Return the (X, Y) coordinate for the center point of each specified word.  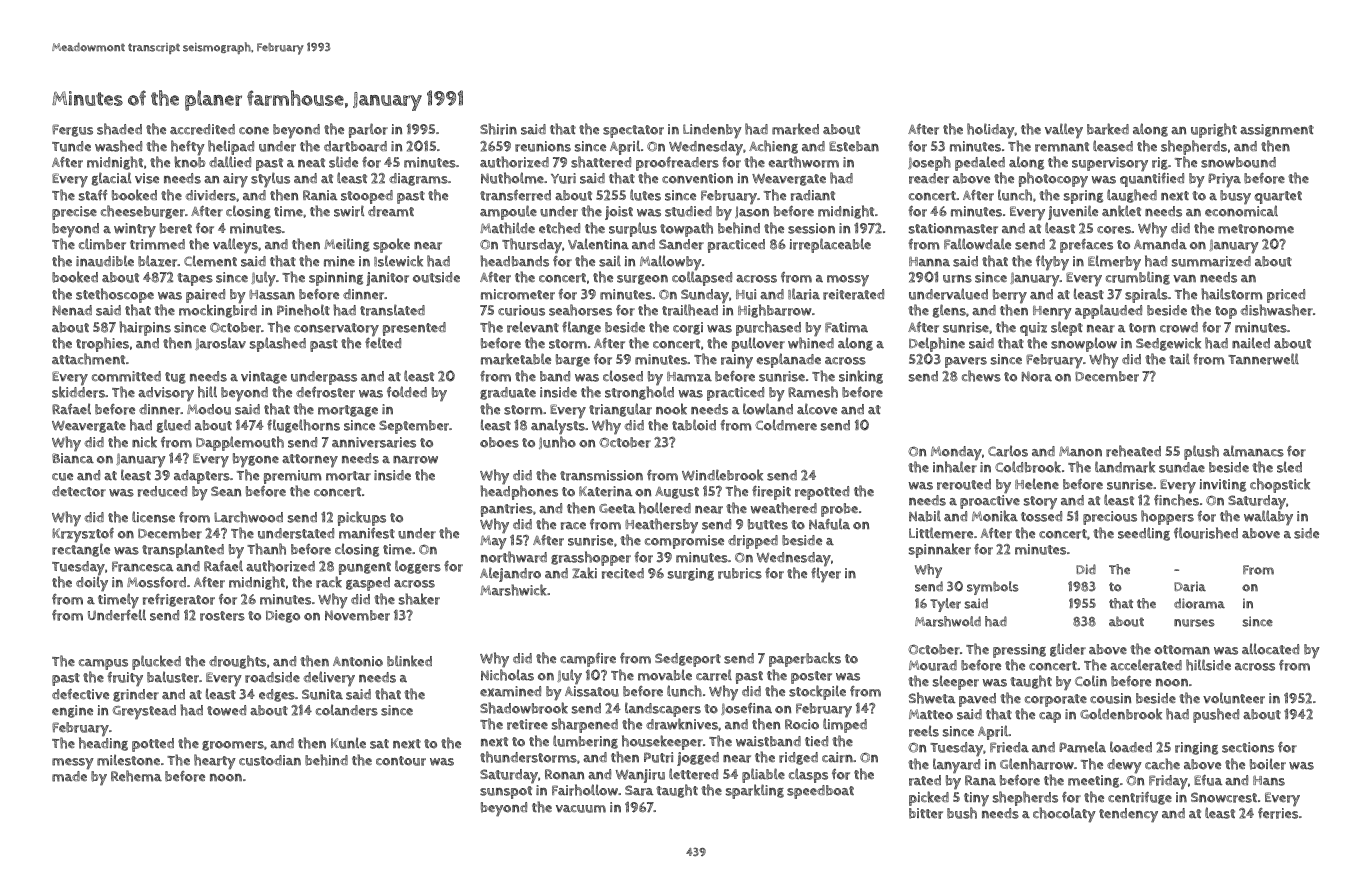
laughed (1132, 196)
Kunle (348, 743)
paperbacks (805, 659)
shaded (119, 129)
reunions (543, 146)
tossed (1041, 516)
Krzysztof (83, 535)
